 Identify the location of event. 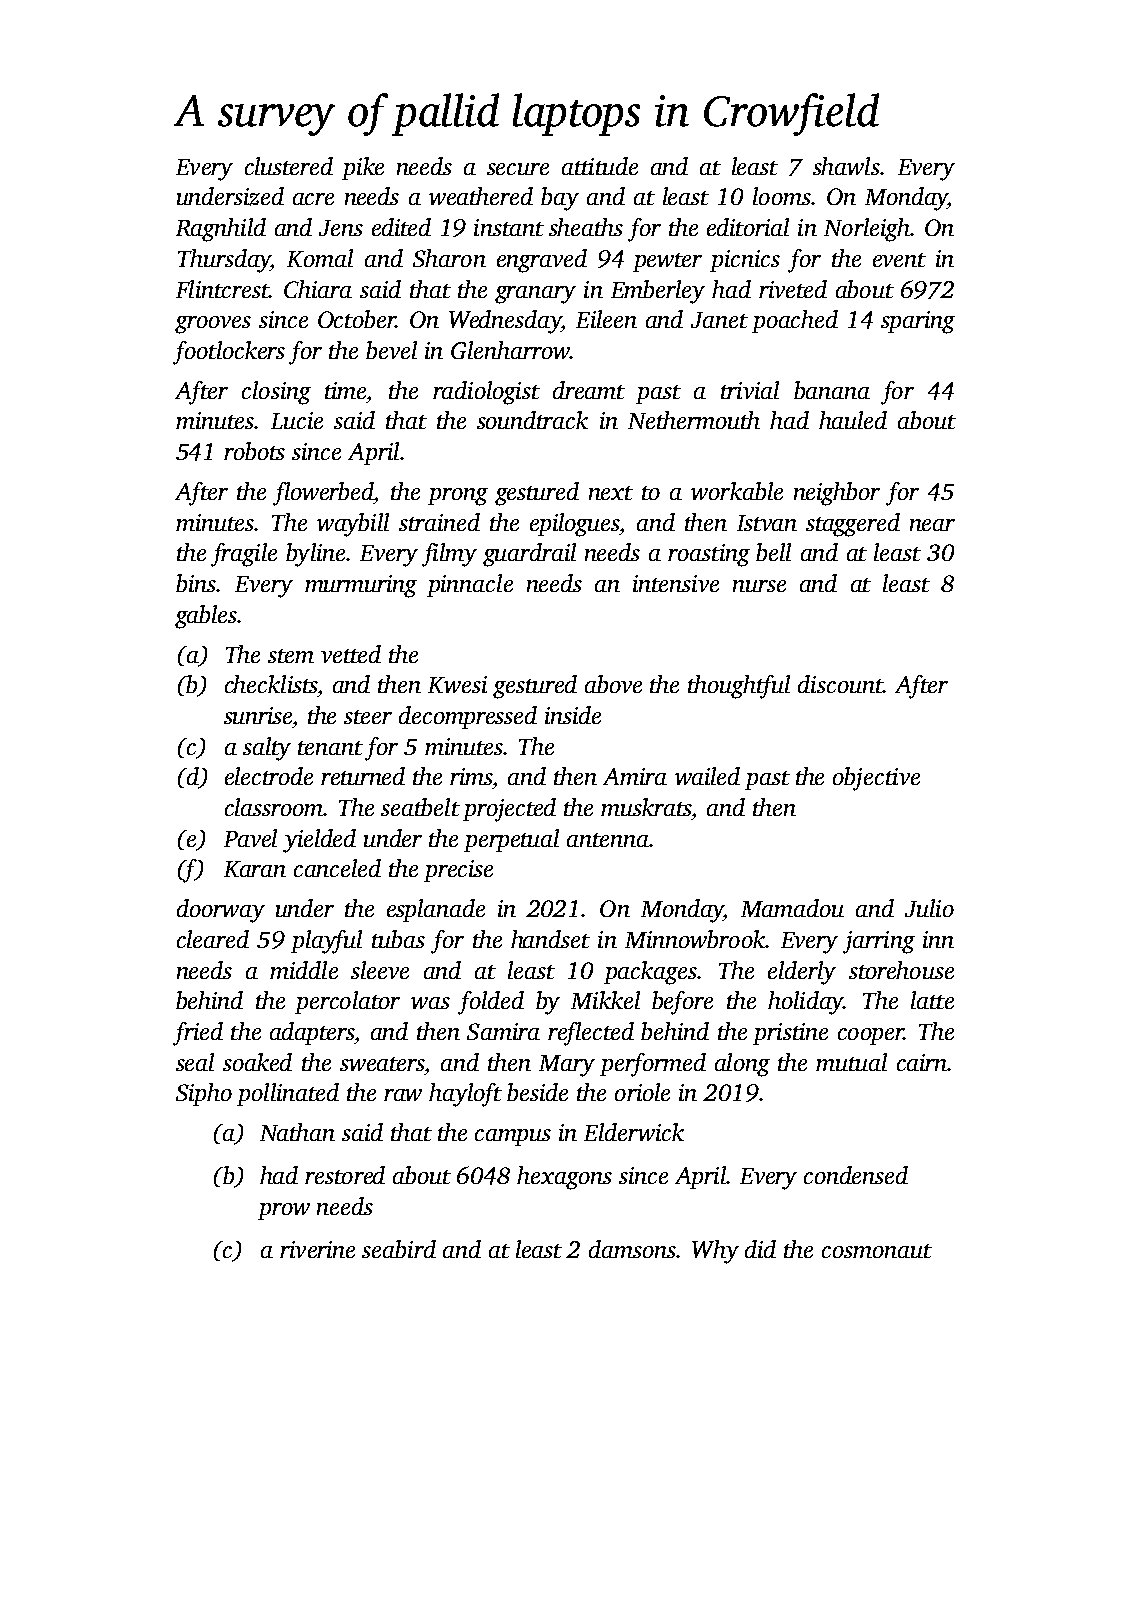
(899, 260).
